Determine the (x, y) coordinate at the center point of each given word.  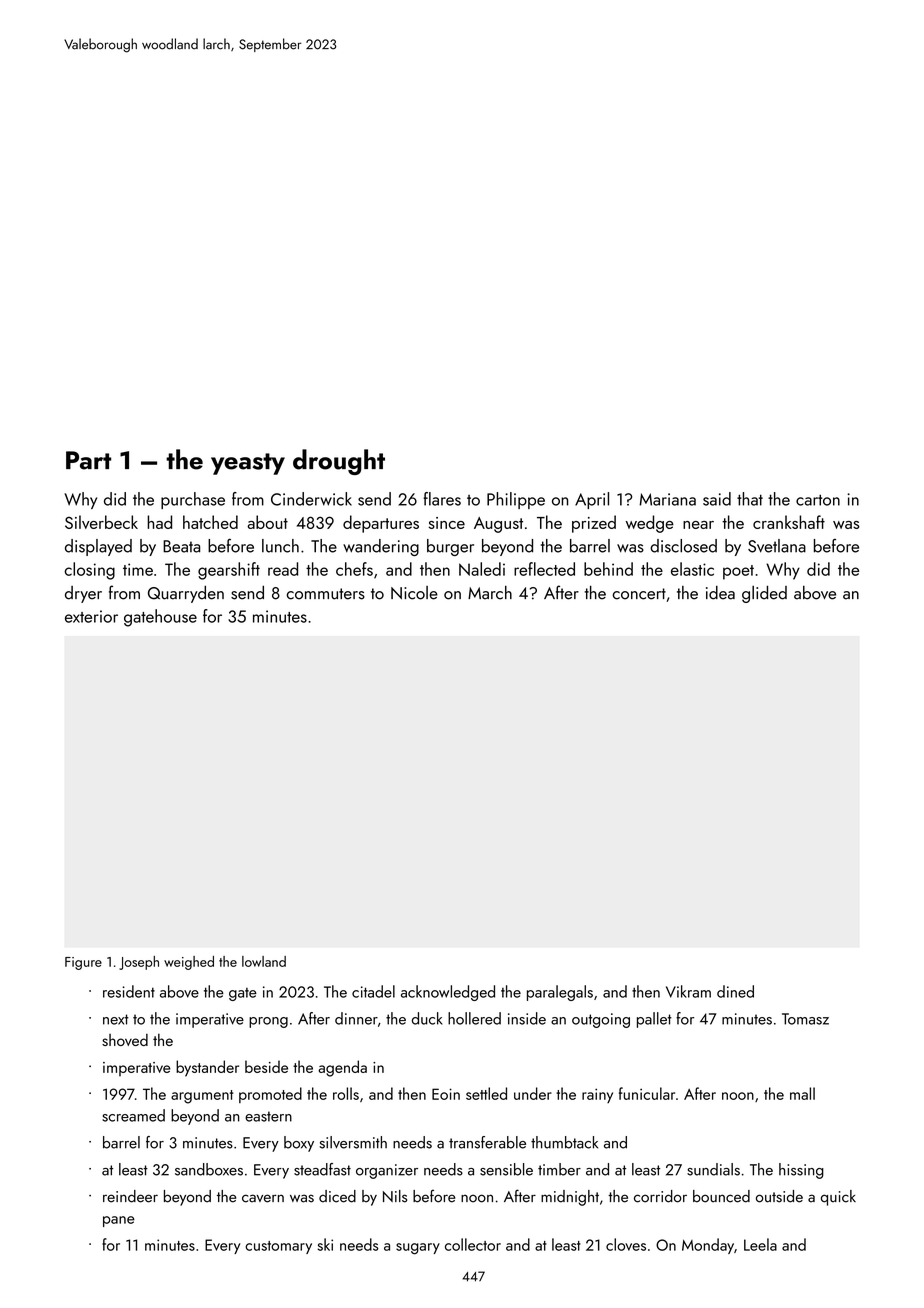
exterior (91, 616)
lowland (264, 961)
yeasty (248, 464)
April (592, 500)
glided (764, 594)
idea (720, 593)
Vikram (688, 991)
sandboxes (209, 1169)
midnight (570, 1198)
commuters (325, 594)
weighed (189, 963)
